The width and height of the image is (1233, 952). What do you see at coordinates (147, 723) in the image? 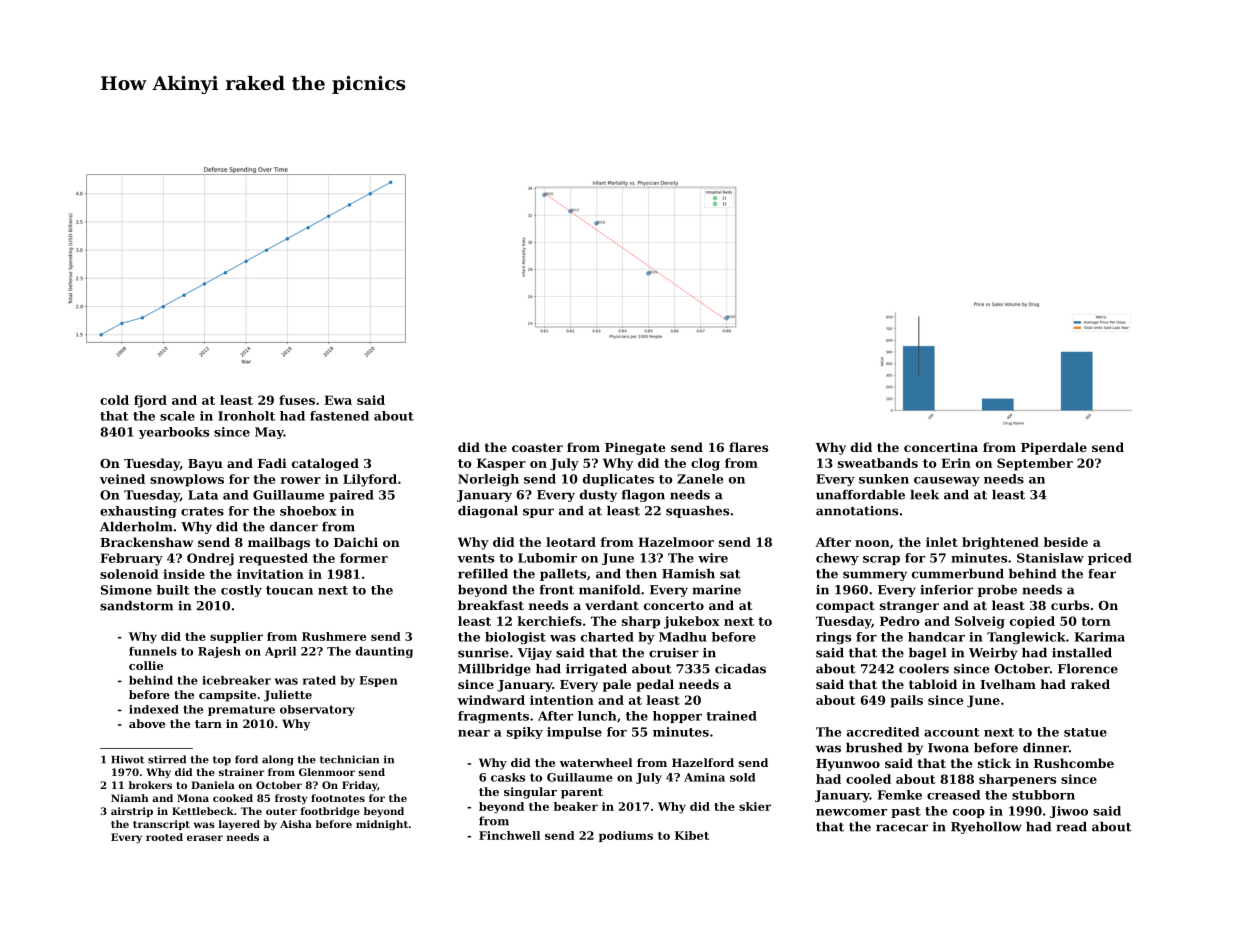
I see `above` at bounding box center [147, 723].
